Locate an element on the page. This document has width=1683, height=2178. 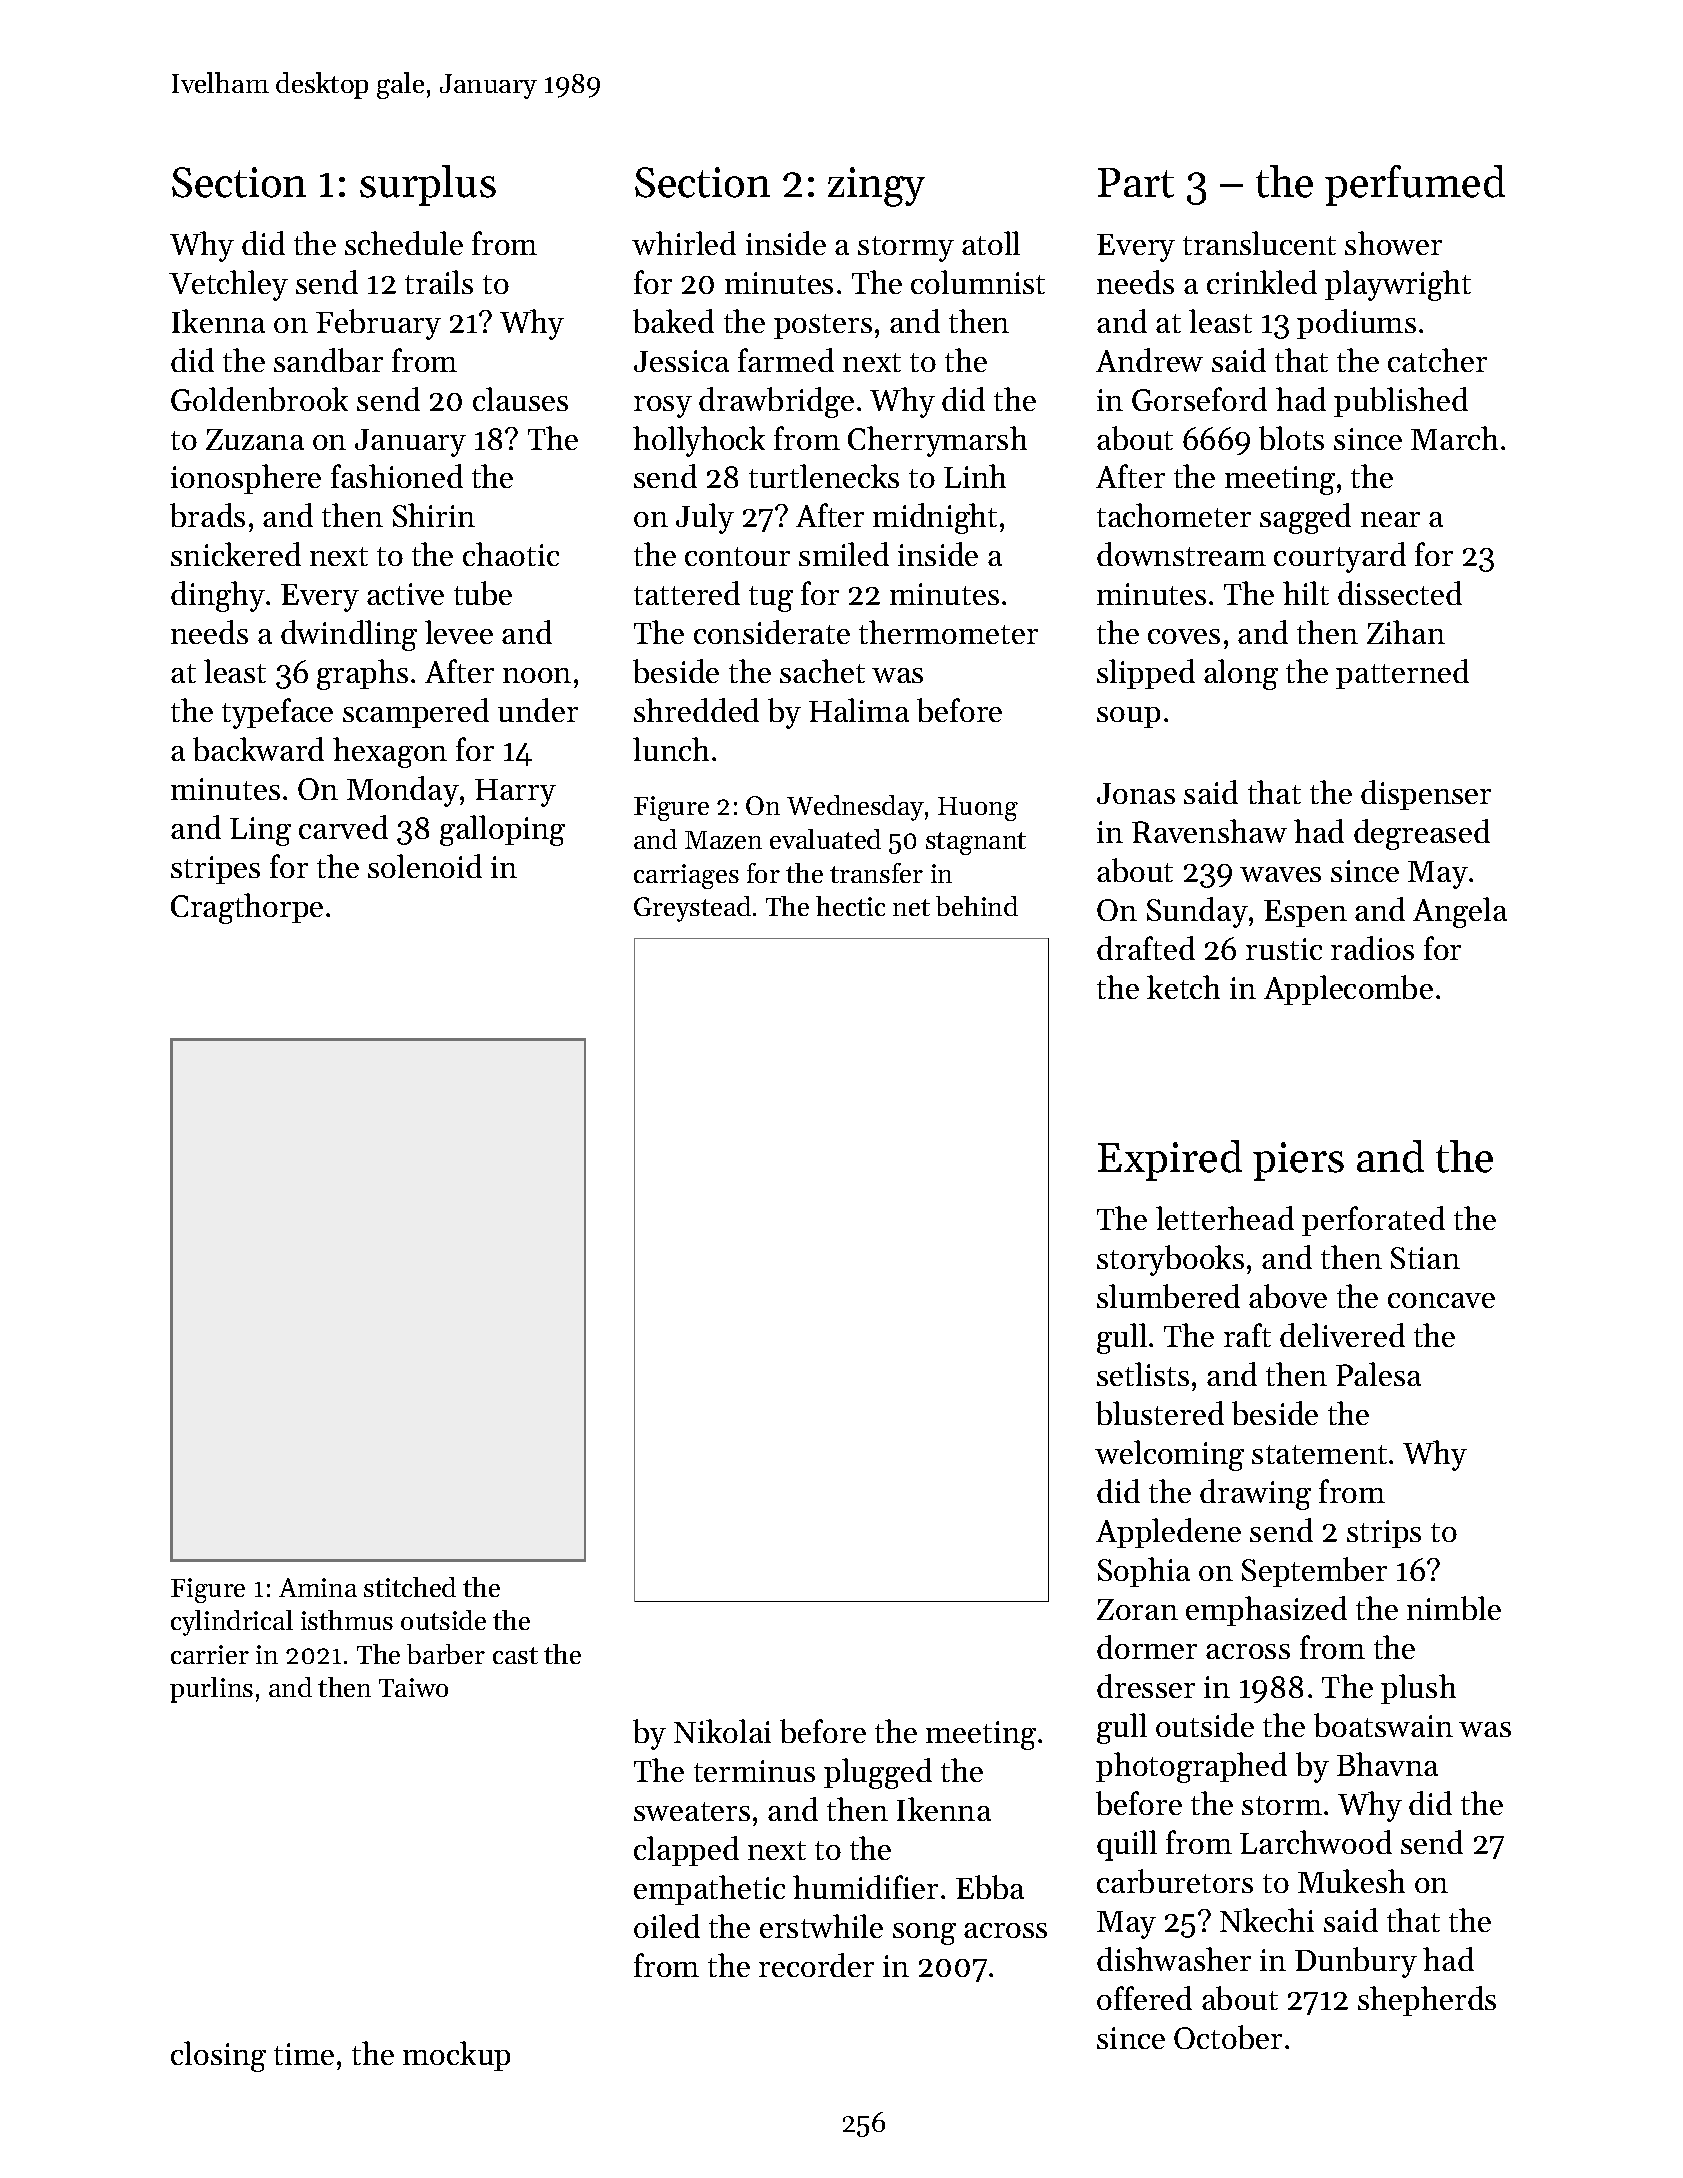
Cragthorpe is located at coordinates (247, 908).
